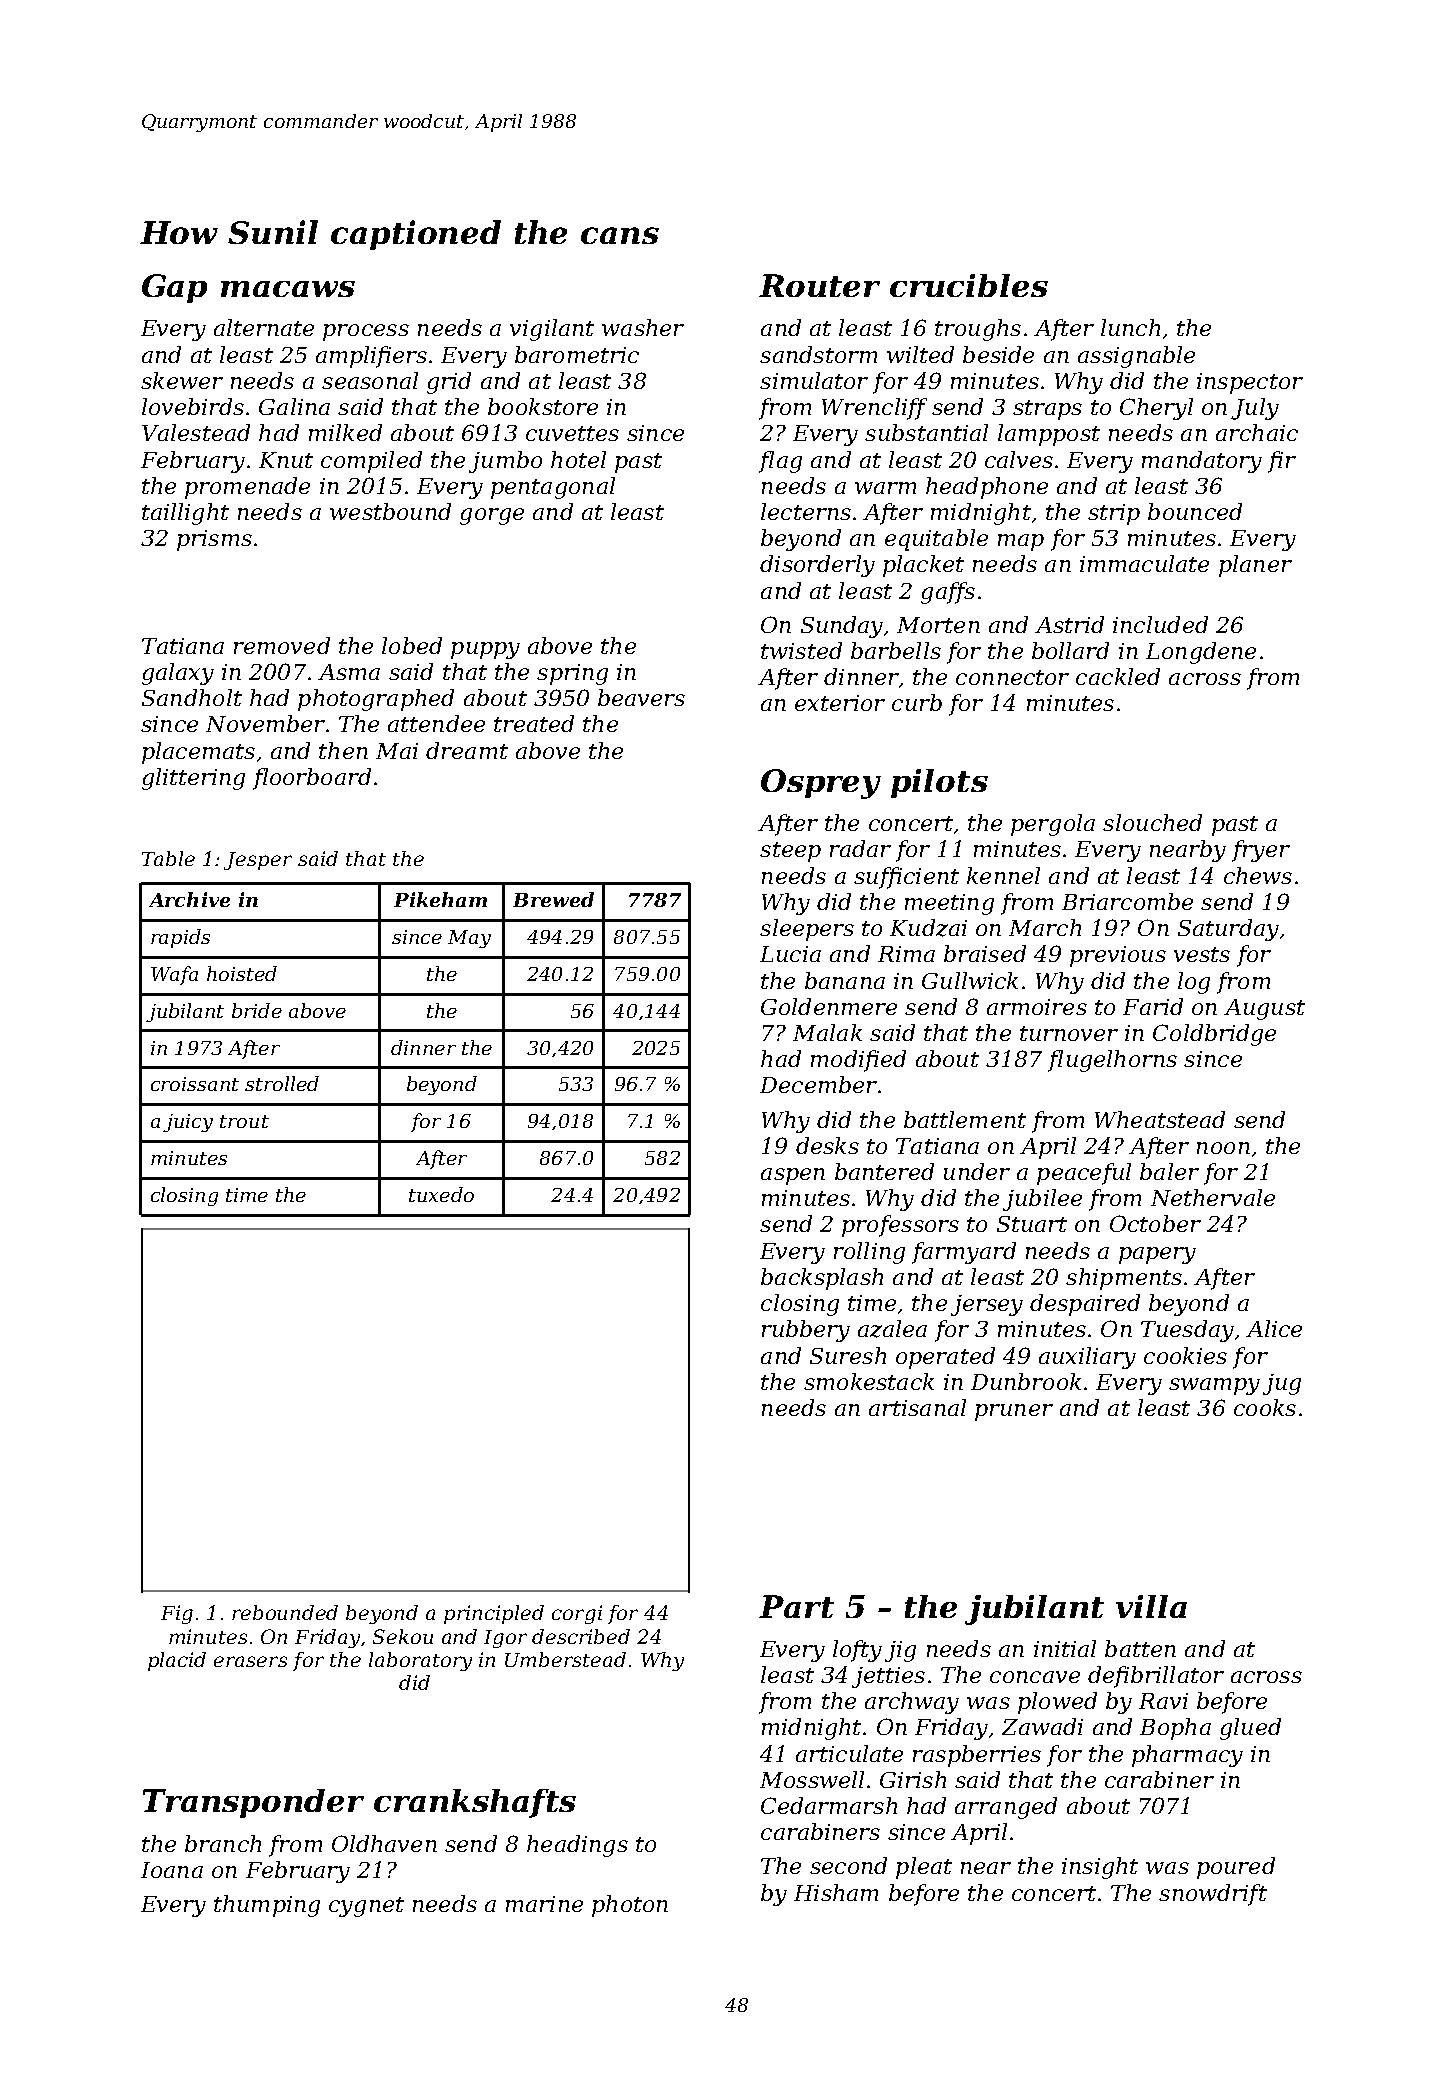 This screenshot has width=1450, height=2100. I want to click on rubbery, so click(806, 1331).
